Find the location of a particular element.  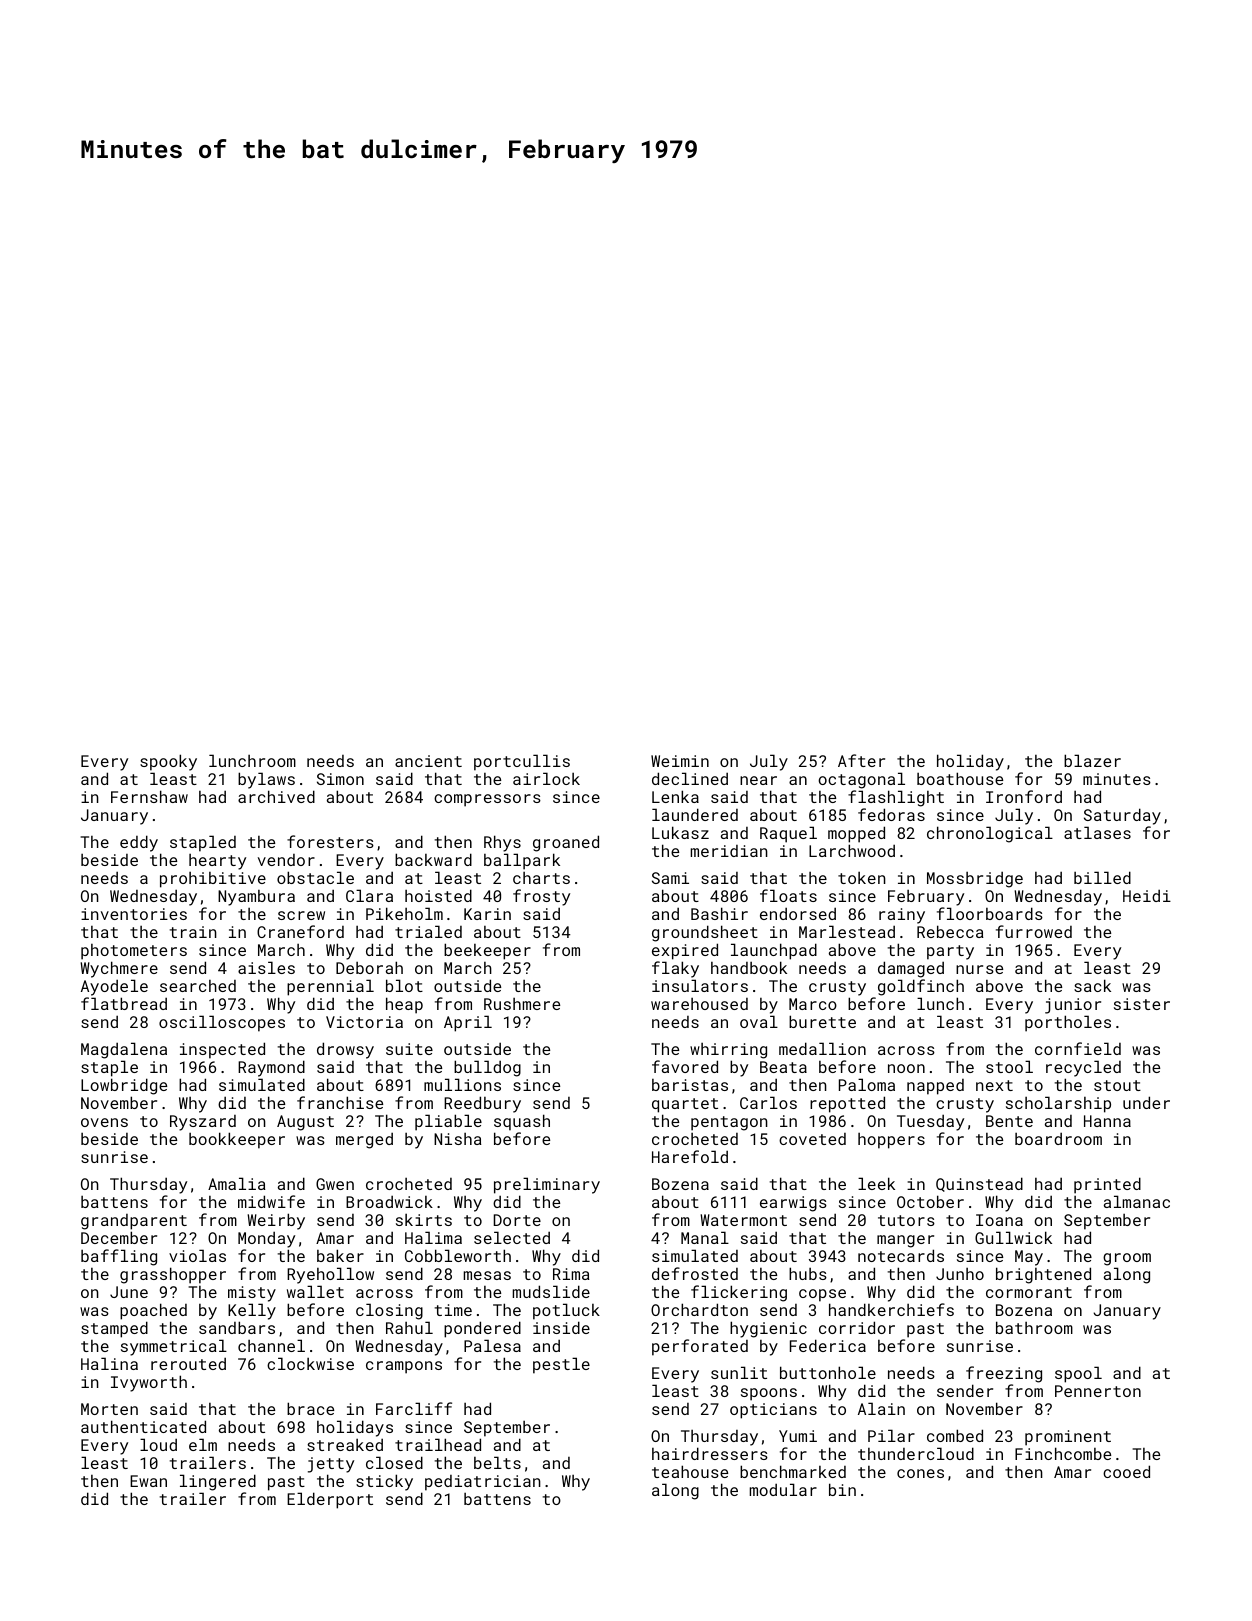

Morten is located at coordinates (109, 1409).
